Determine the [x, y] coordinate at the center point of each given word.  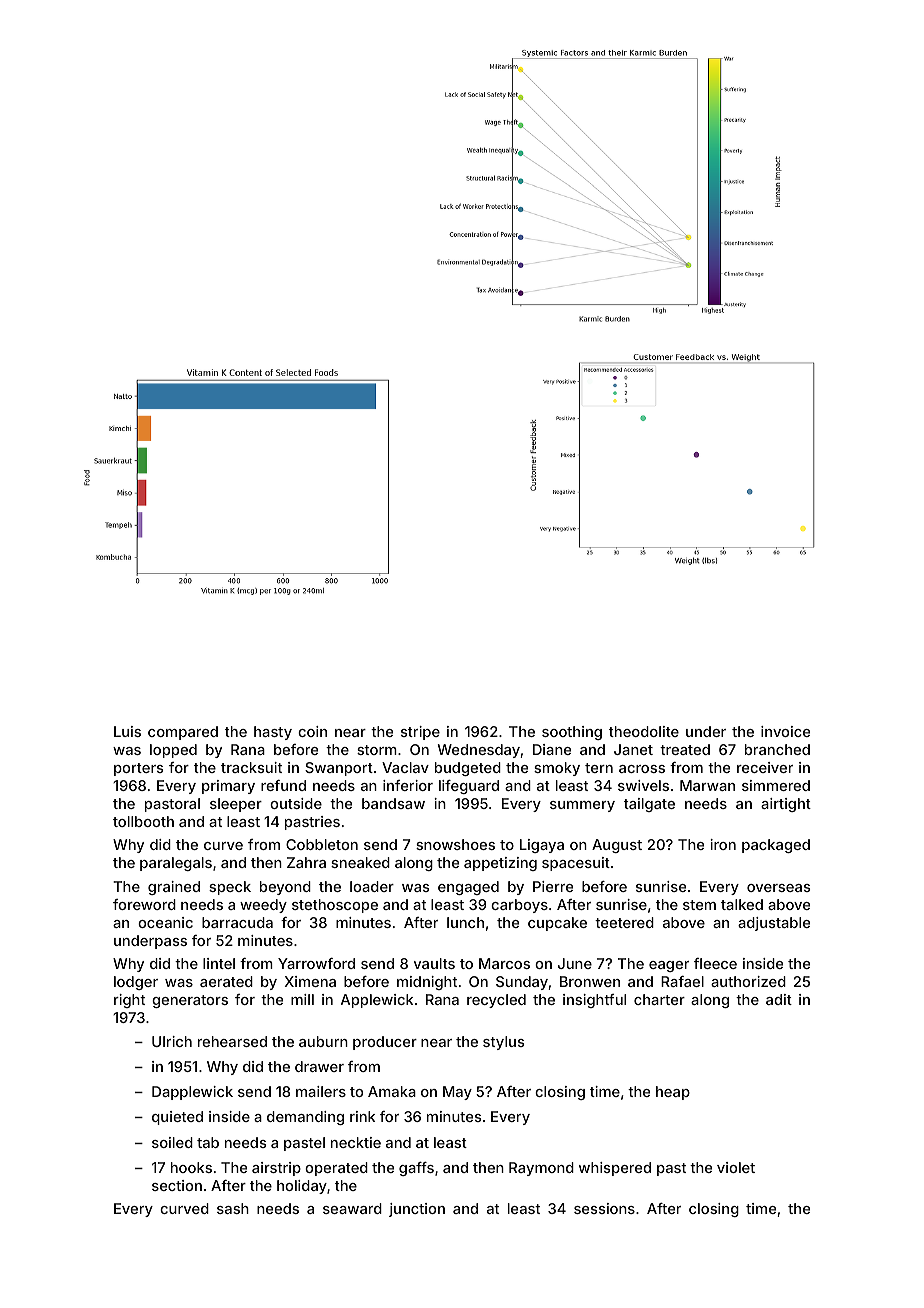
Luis [127, 731]
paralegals [176, 864]
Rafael [682, 981]
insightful [594, 1001]
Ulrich [172, 1041]
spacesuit [576, 864]
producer [385, 1043]
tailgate [649, 805]
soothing [572, 733]
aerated [226, 981]
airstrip [276, 1169]
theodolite [644, 731]
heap [673, 1093]
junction [417, 1210]
